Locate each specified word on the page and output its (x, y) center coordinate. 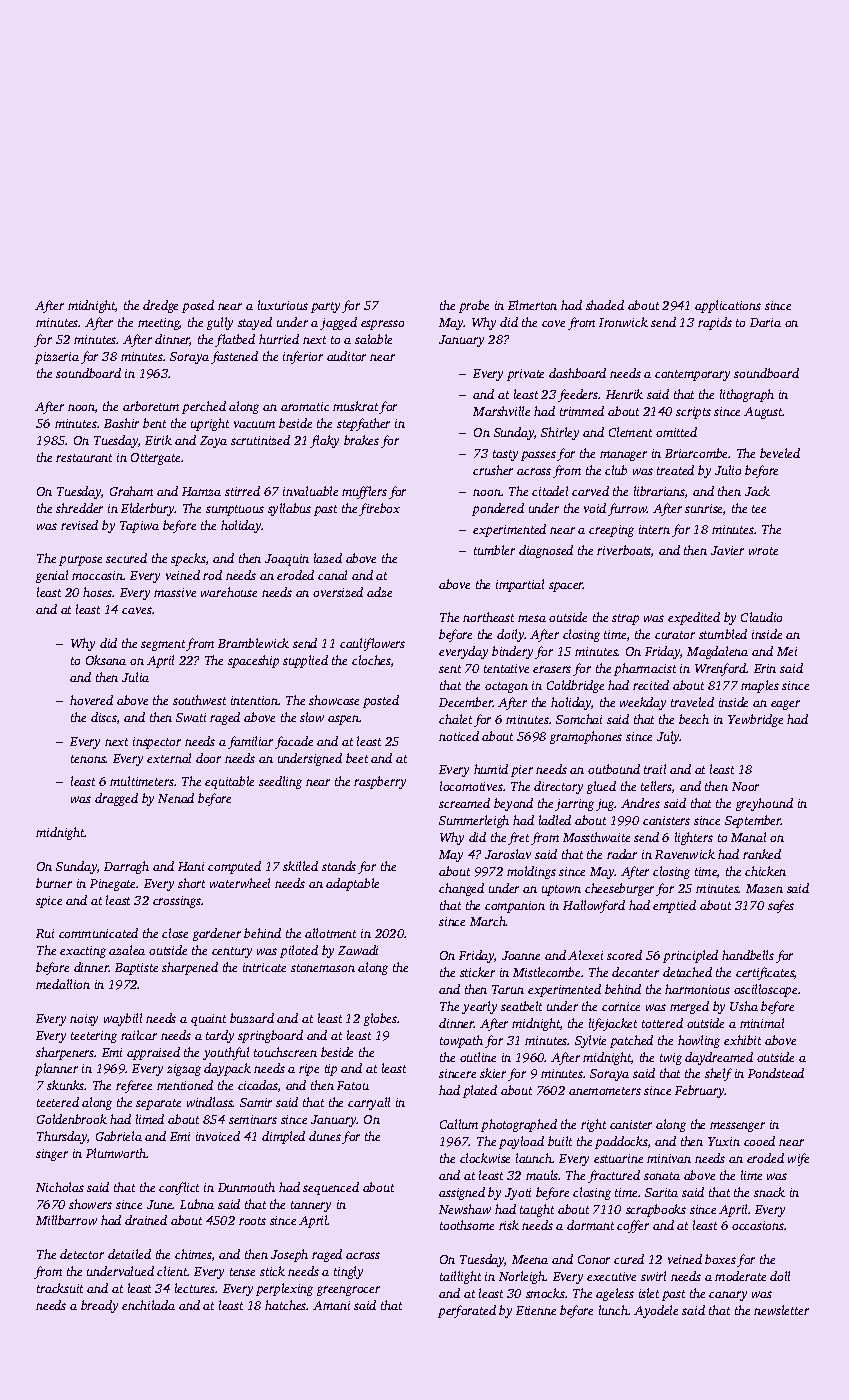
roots (252, 1221)
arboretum (151, 406)
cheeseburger (619, 889)
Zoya (213, 442)
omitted (676, 432)
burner (54, 883)
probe (474, 306)
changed (461, 889)
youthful (226, 1053)
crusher (493, 470)
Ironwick (623, 322)
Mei (787, 651)
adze (379, 592)
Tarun (508, 989)
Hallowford (594, 906)
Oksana (106, 660)
